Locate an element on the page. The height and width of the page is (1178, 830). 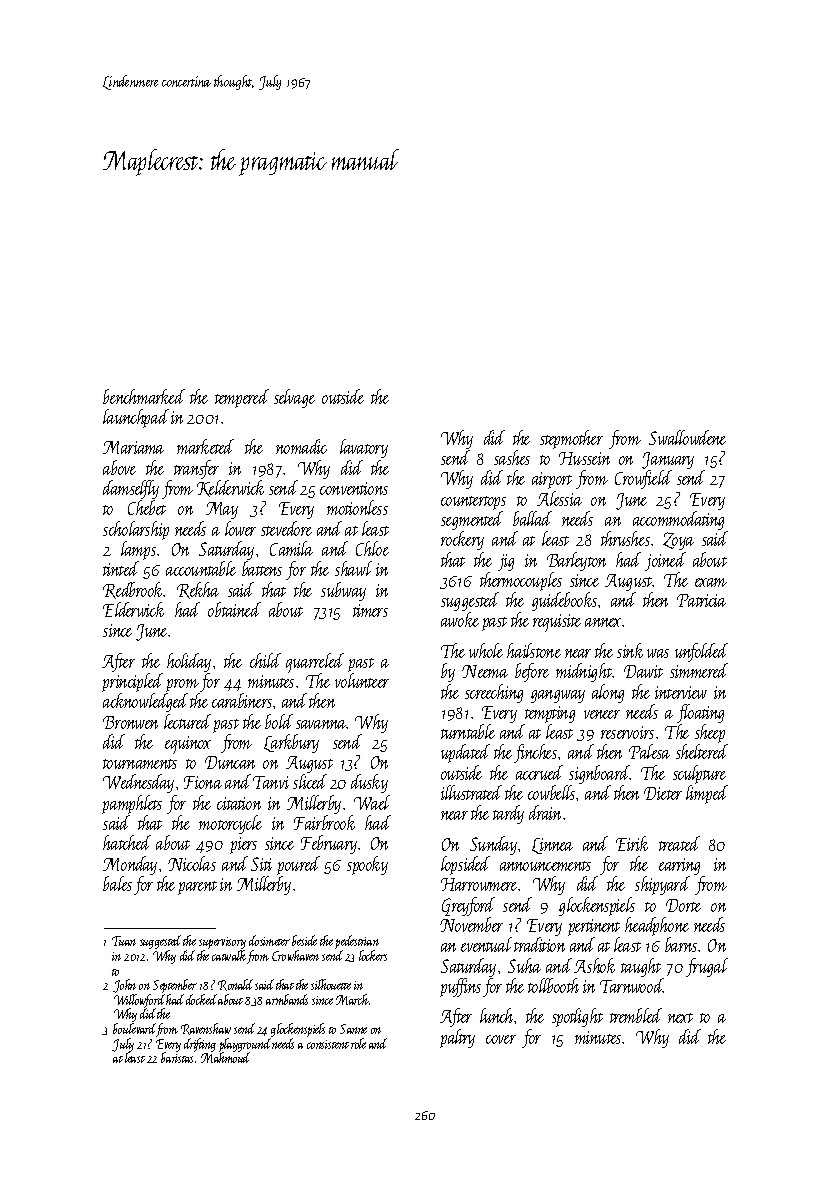
motionless is located at coordinates (357, 507).
